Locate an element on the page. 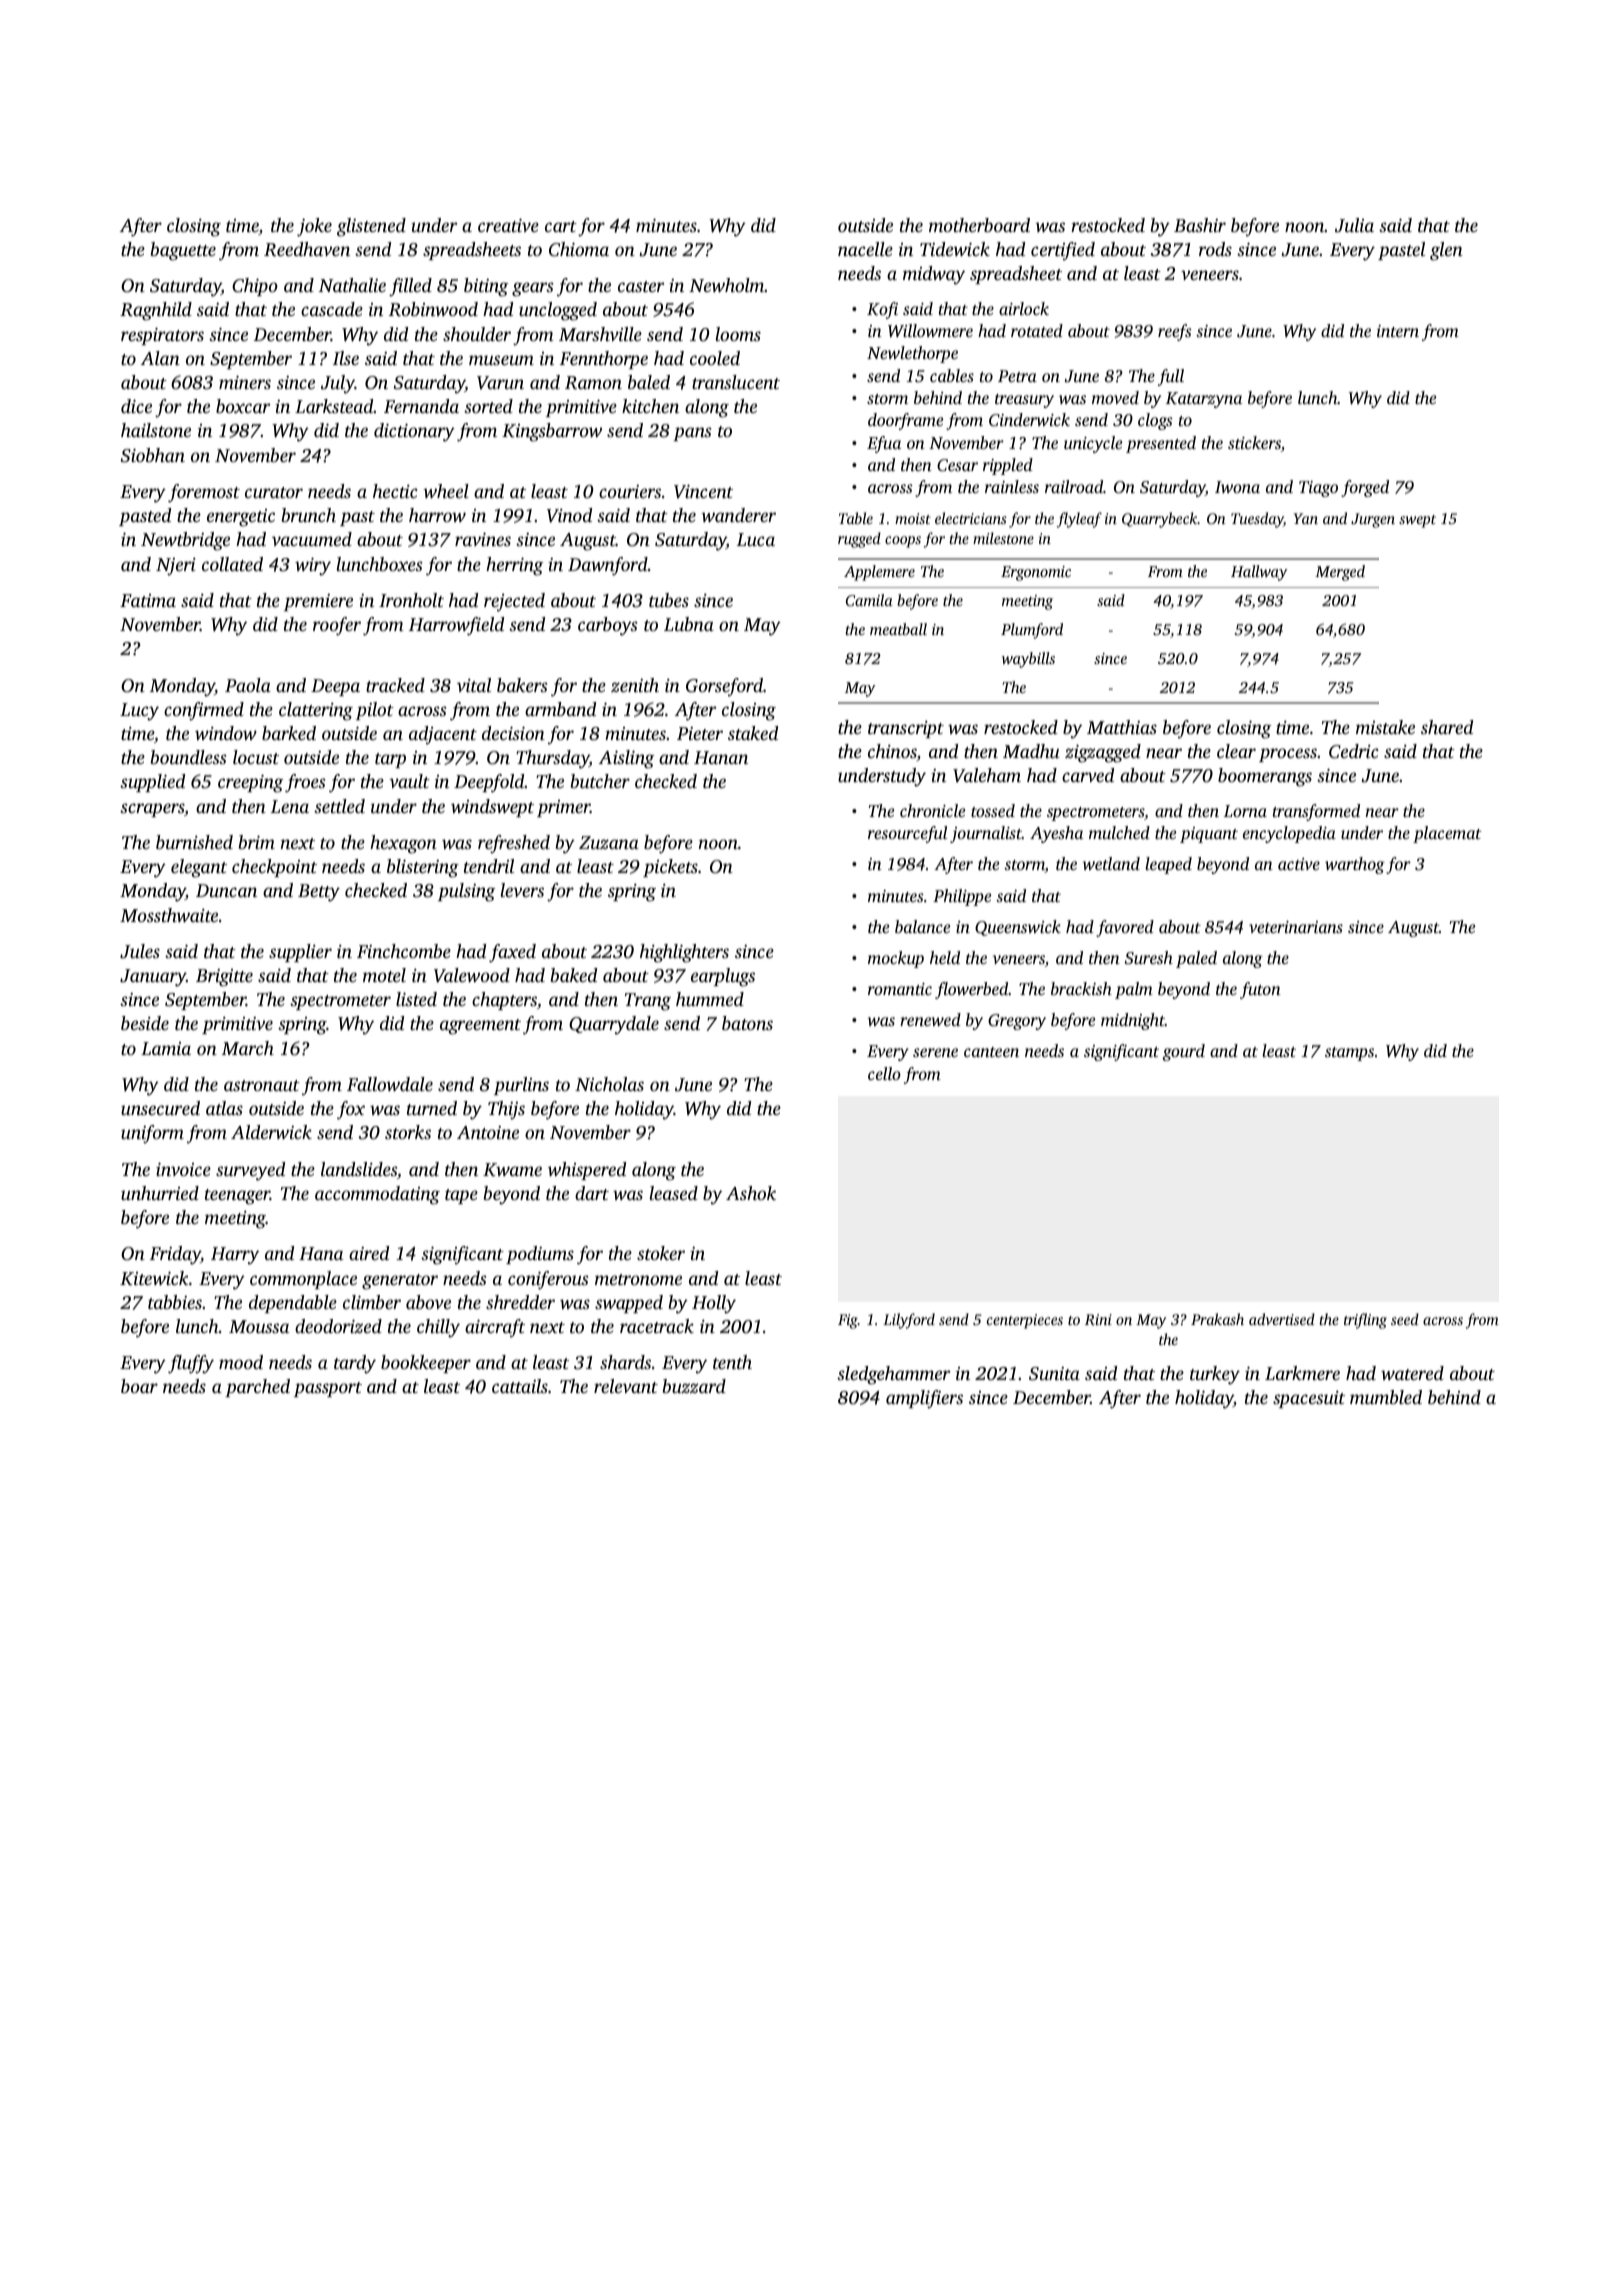  stamps is located at coordinates (1349, 1054).
